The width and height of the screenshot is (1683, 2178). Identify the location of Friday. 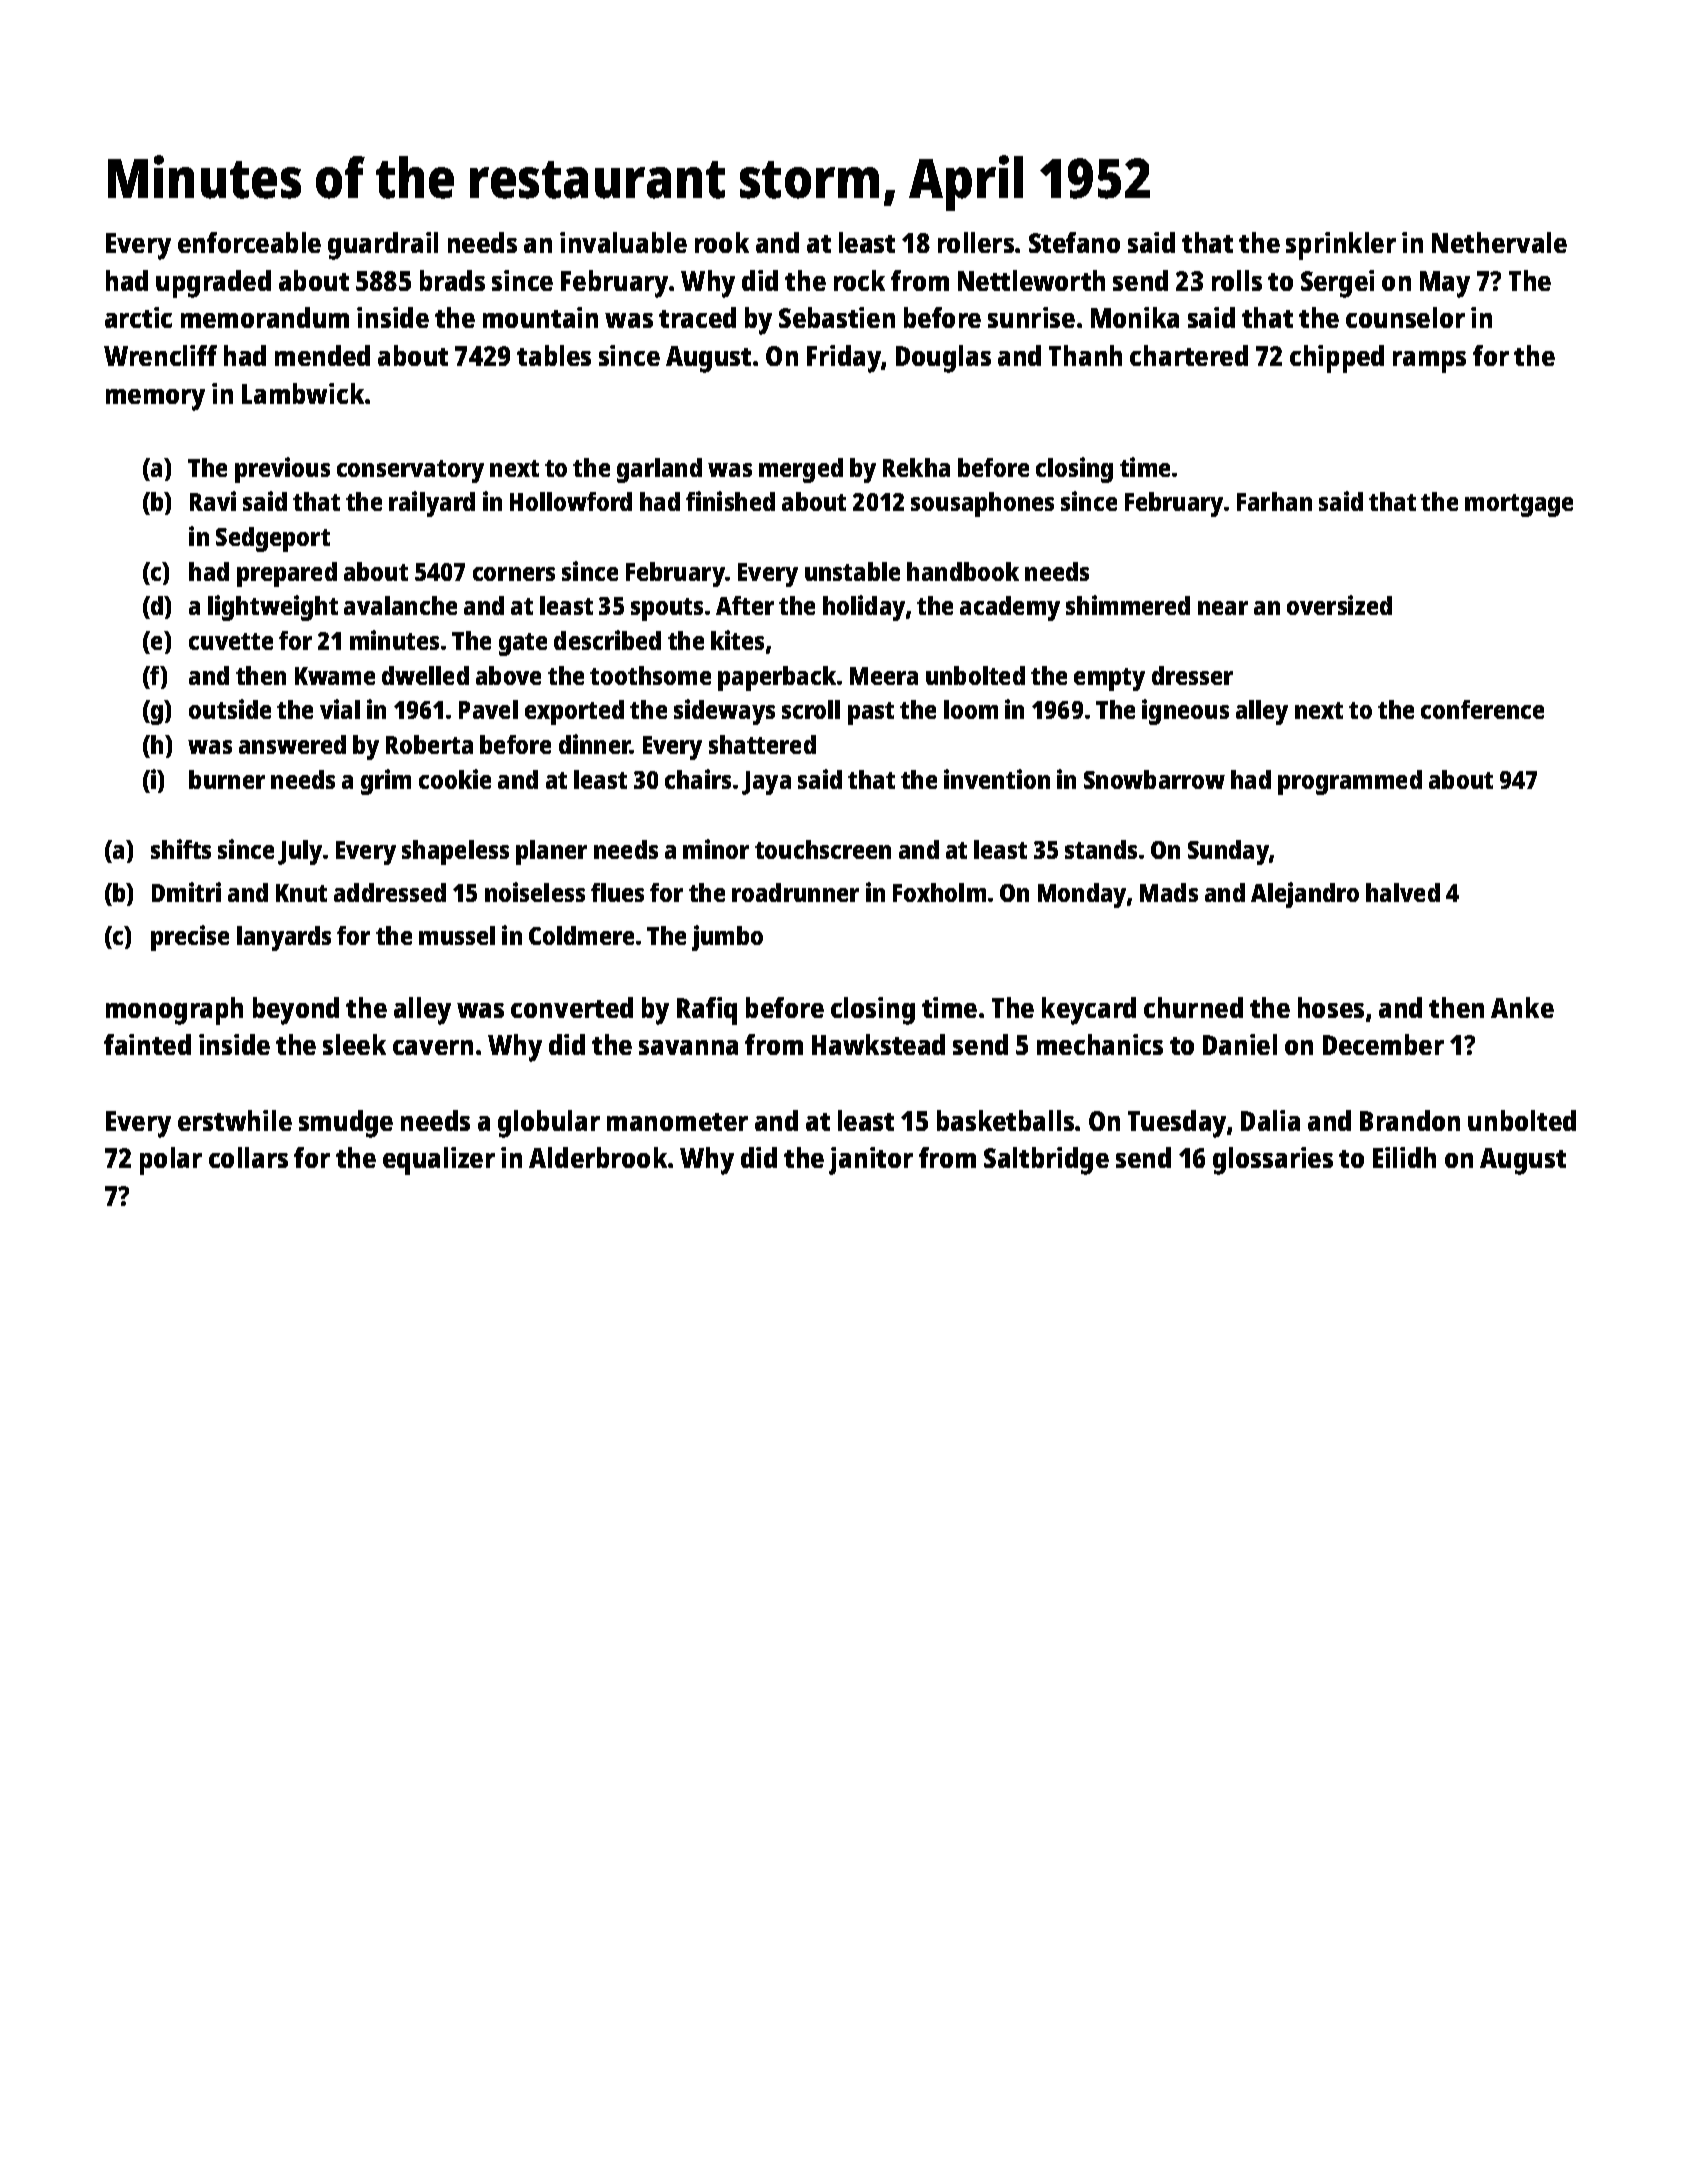
(844, 359).
